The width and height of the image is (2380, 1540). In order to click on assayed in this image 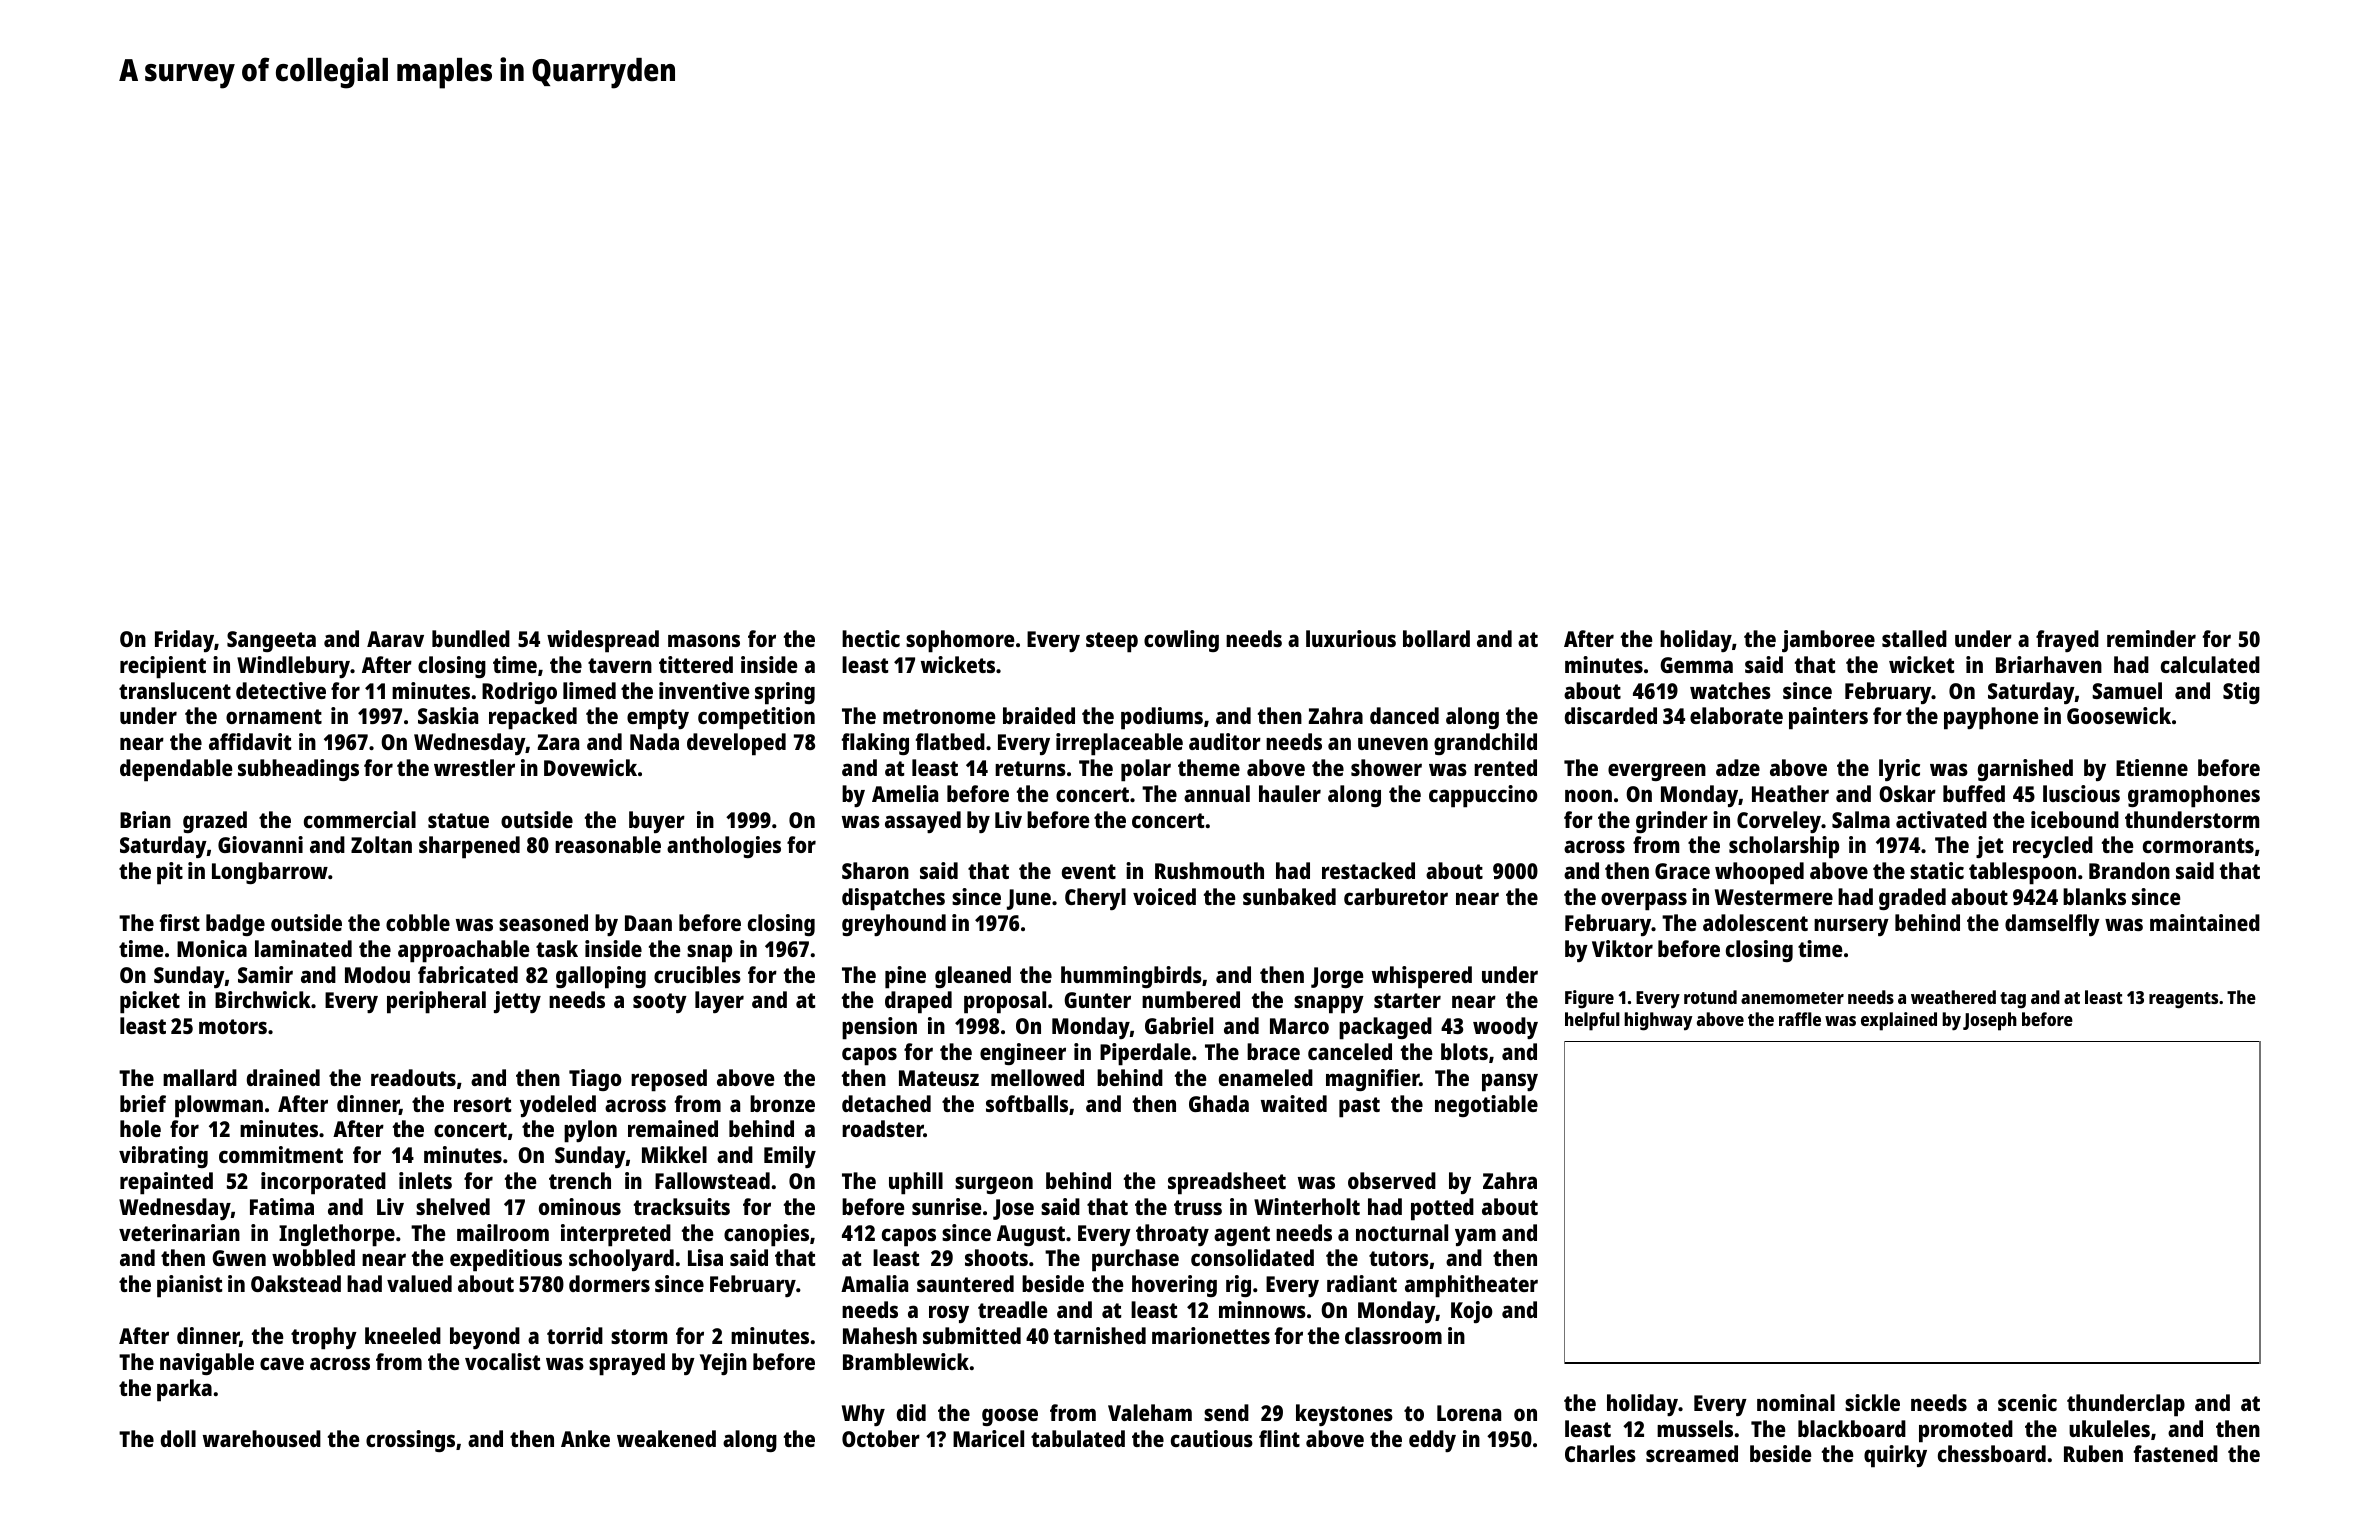, I will do `click(923, 822)`.
